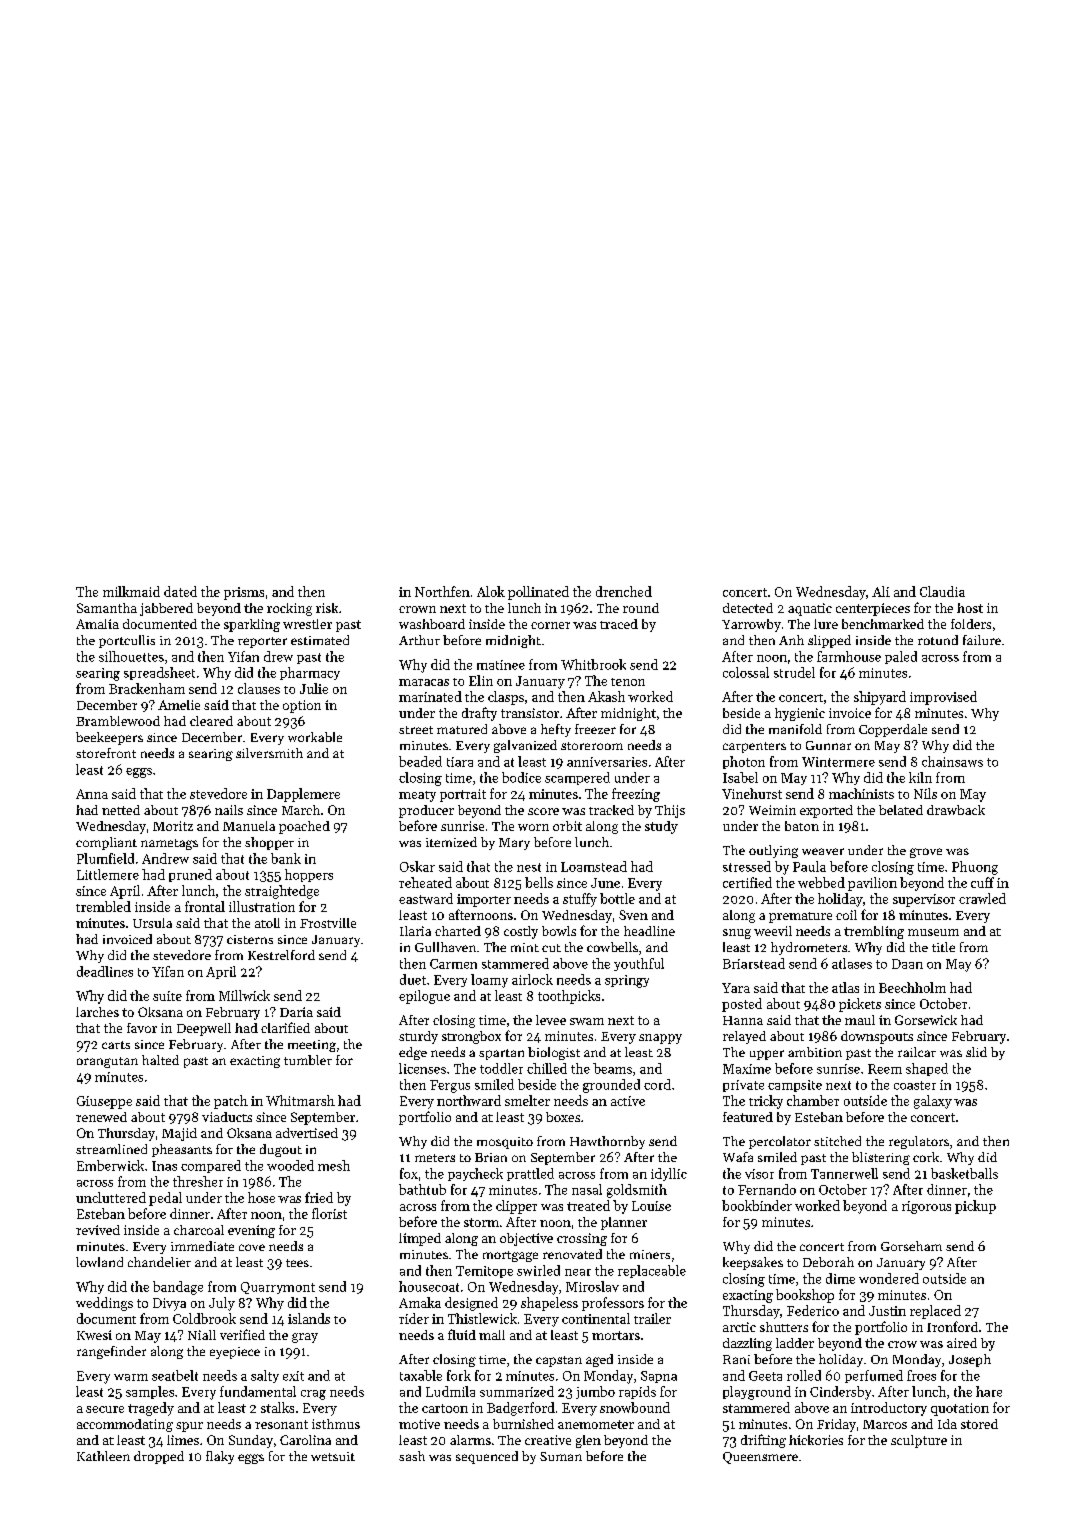 The height and width of the screenshot is (1537, 1087). What do you see at coordinates (159, 1457) in the screenshot?
I see `dropped` at bounding box center [159, 1457].
